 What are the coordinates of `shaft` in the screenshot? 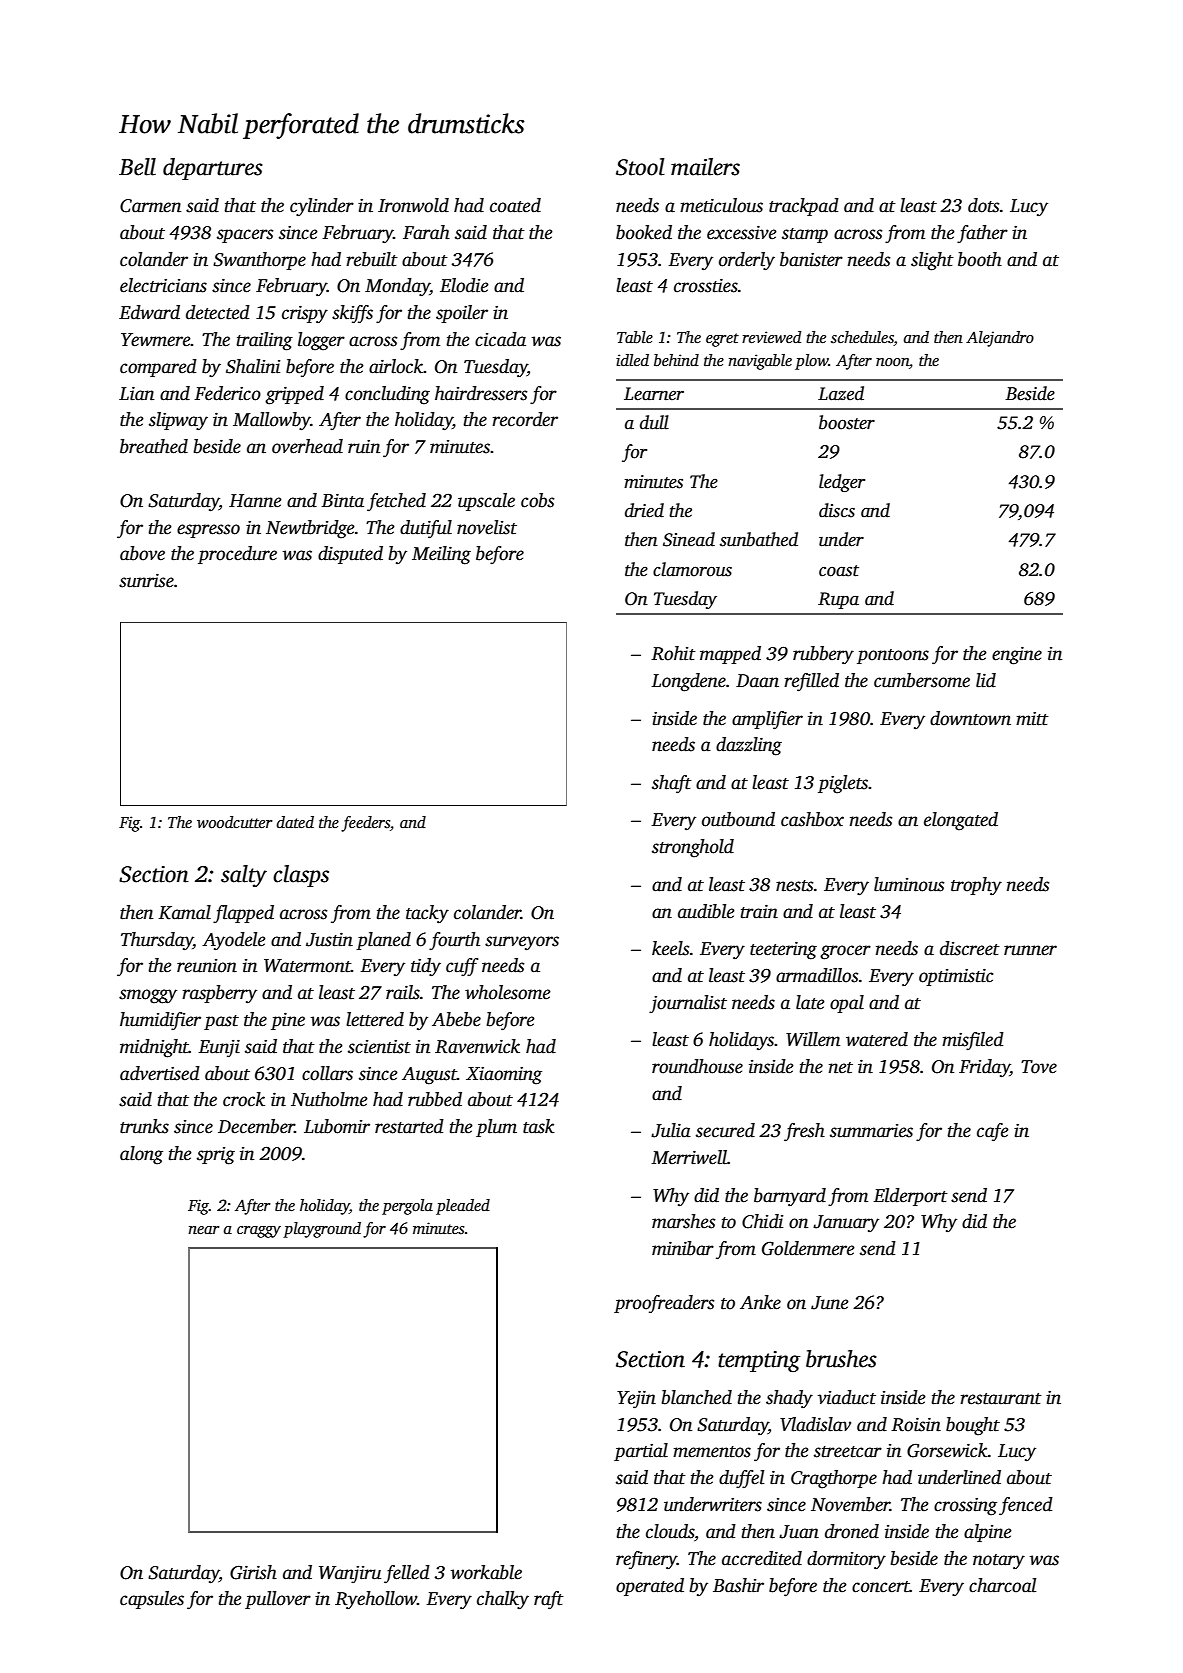 It's located at (672, 784).
